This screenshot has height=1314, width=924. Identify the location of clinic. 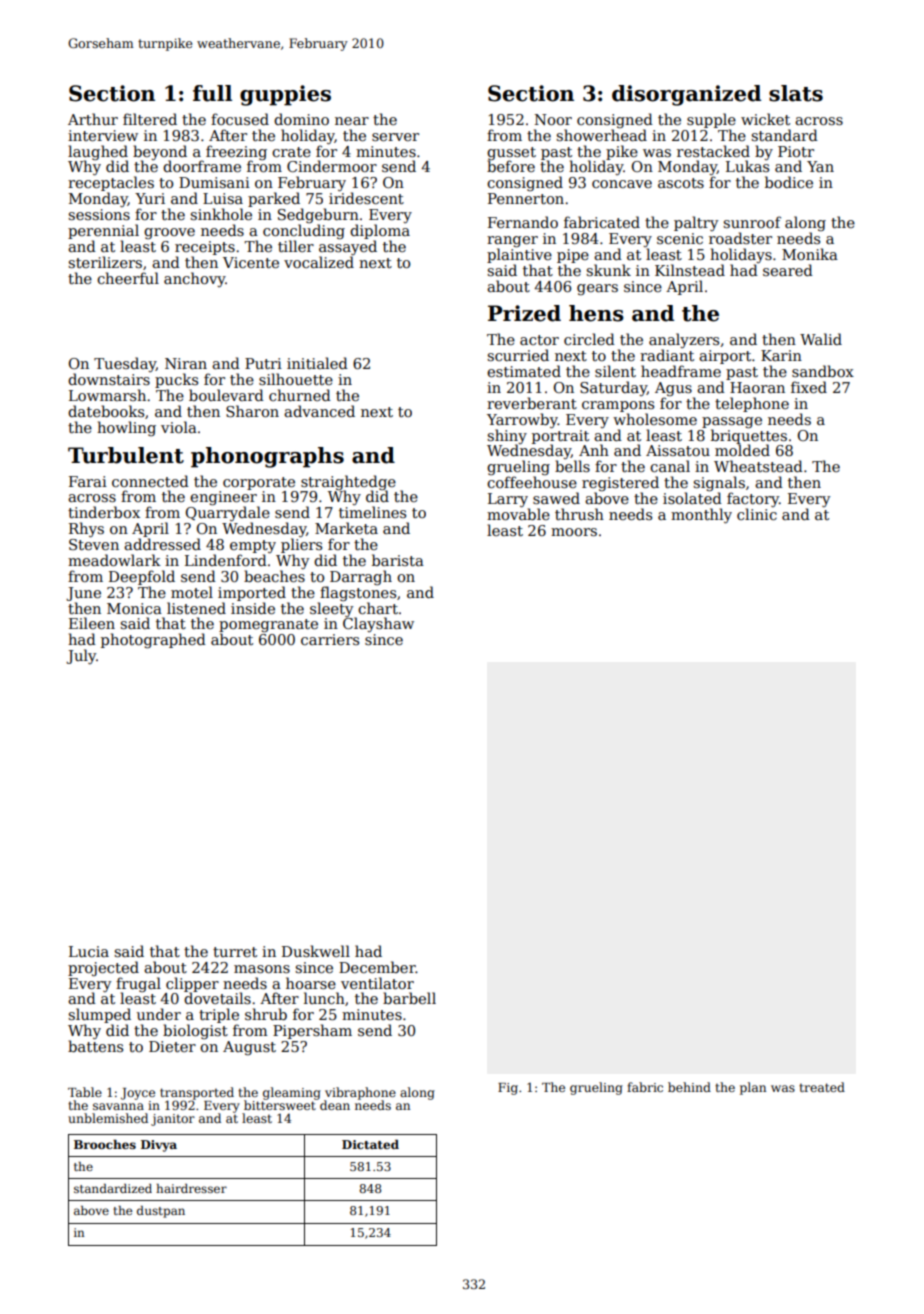
(757, 514).
